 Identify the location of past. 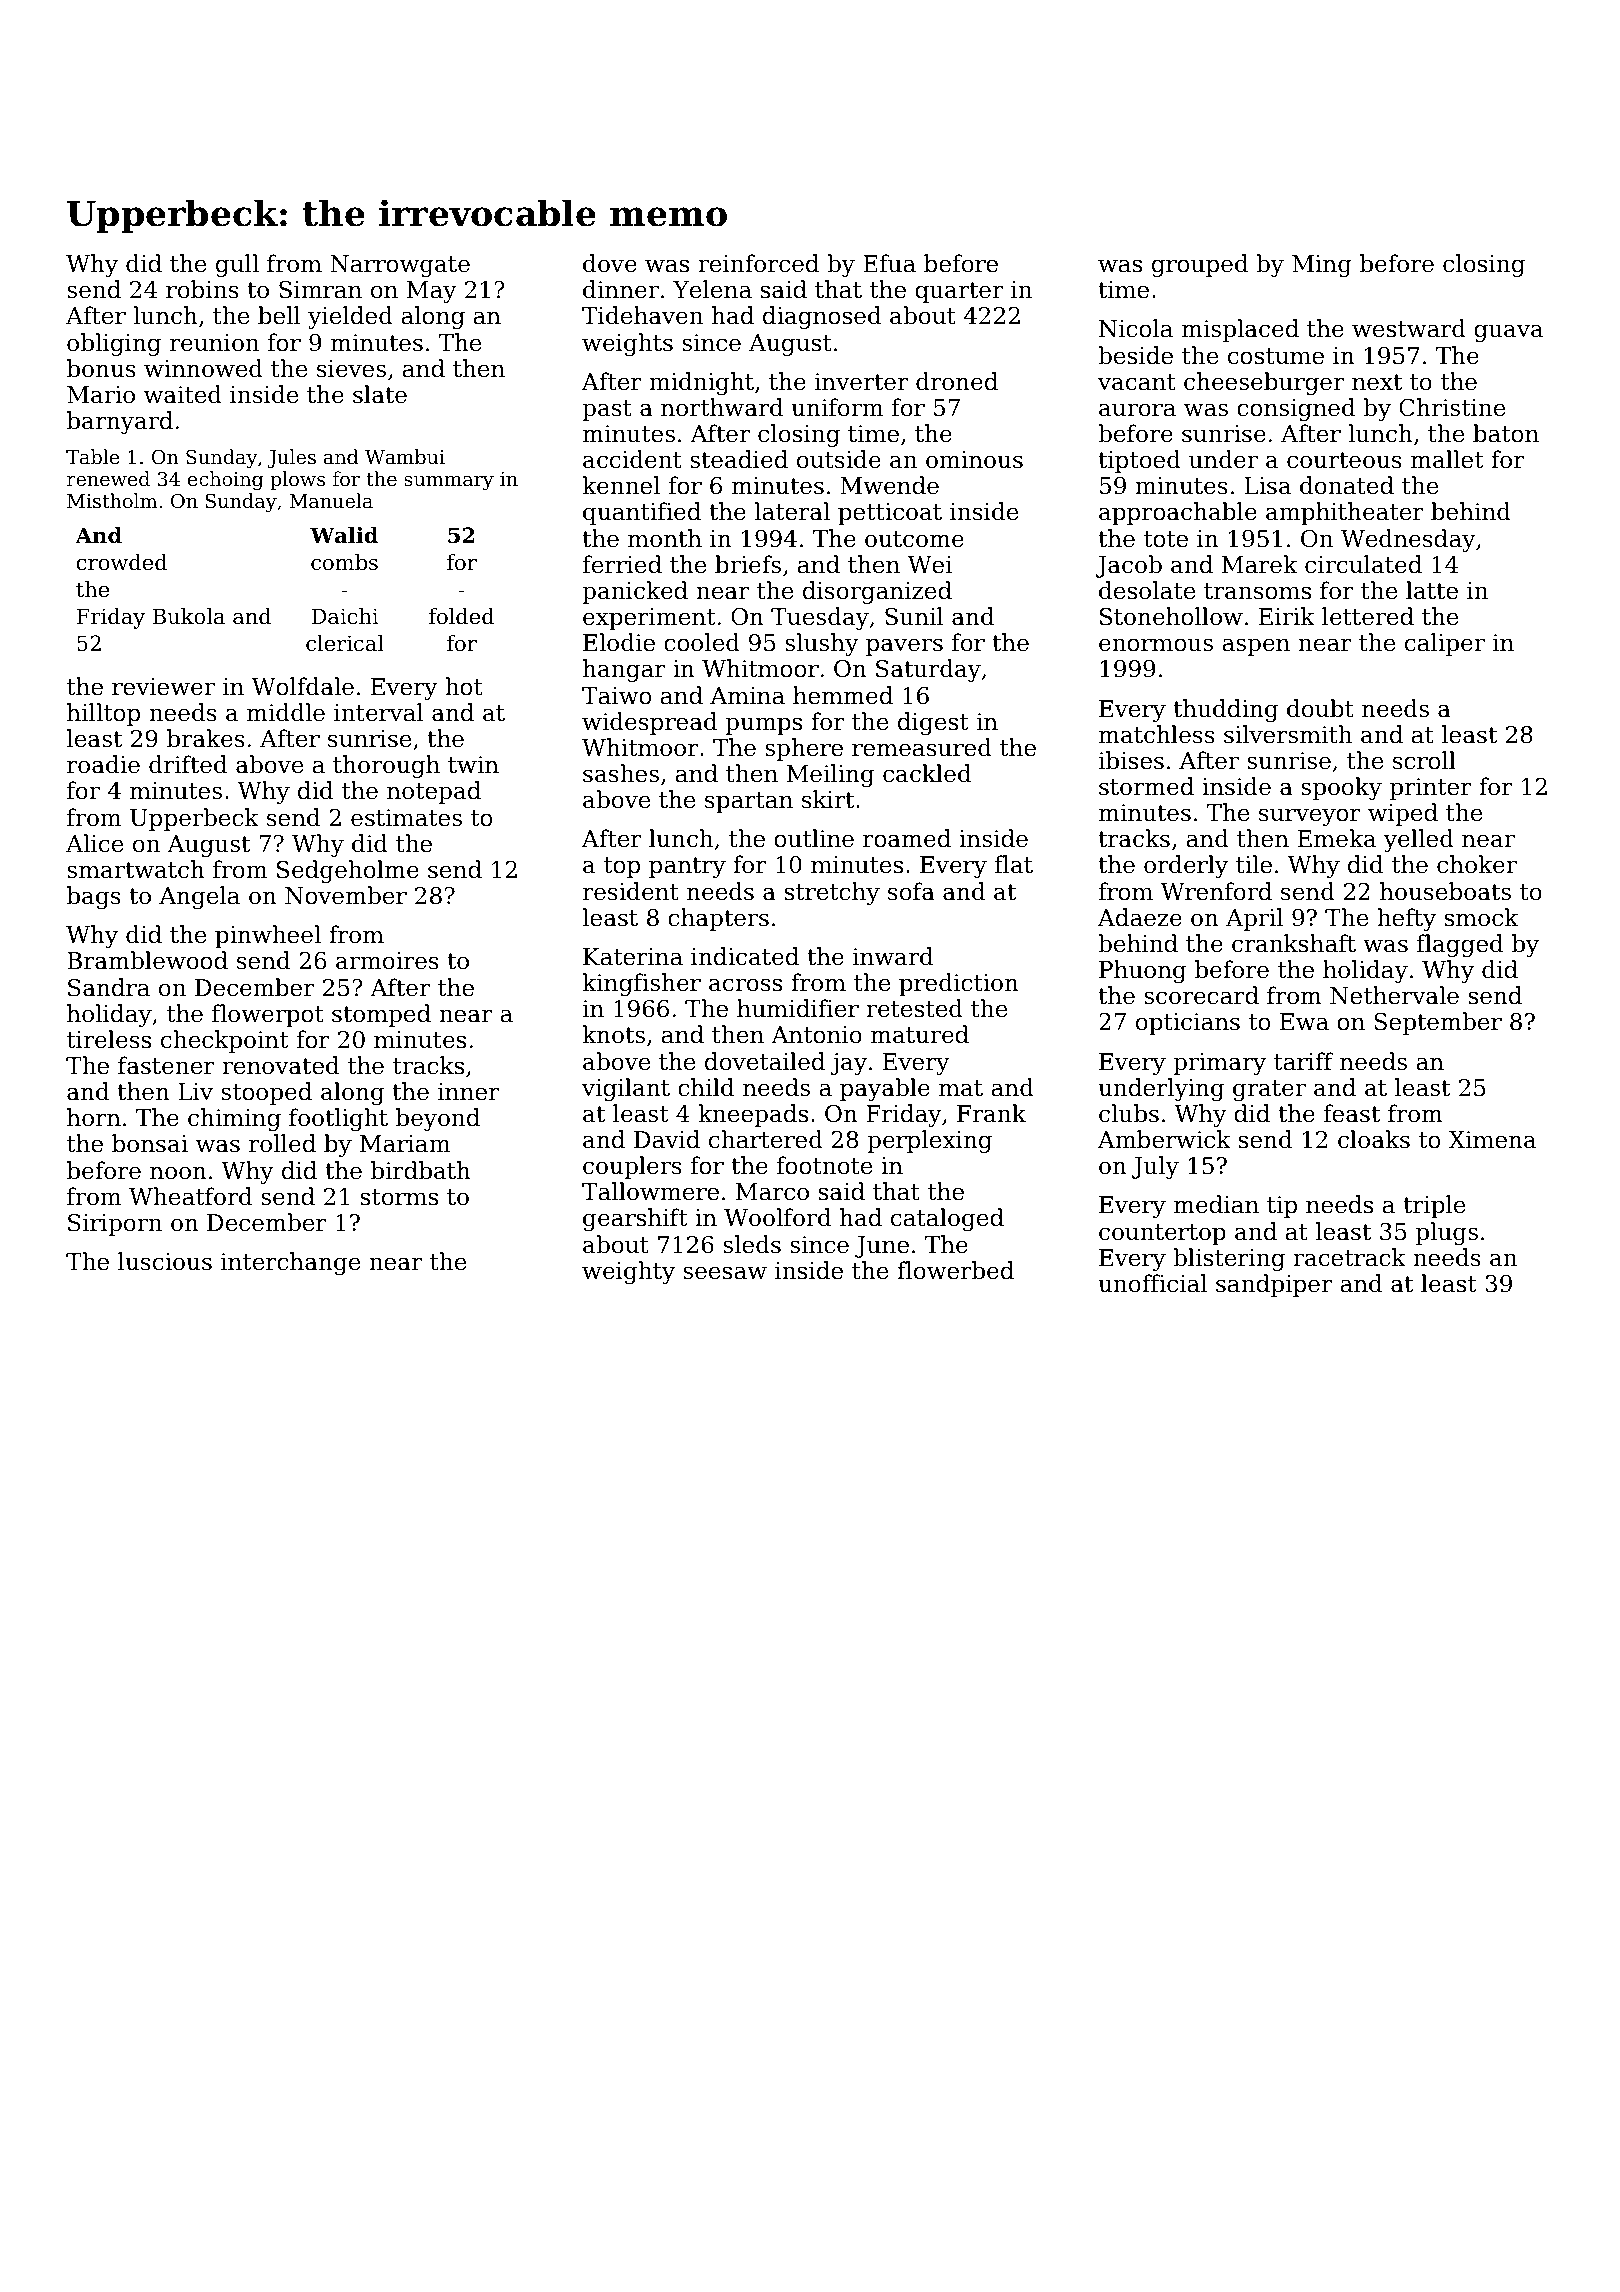
(607, 410).
